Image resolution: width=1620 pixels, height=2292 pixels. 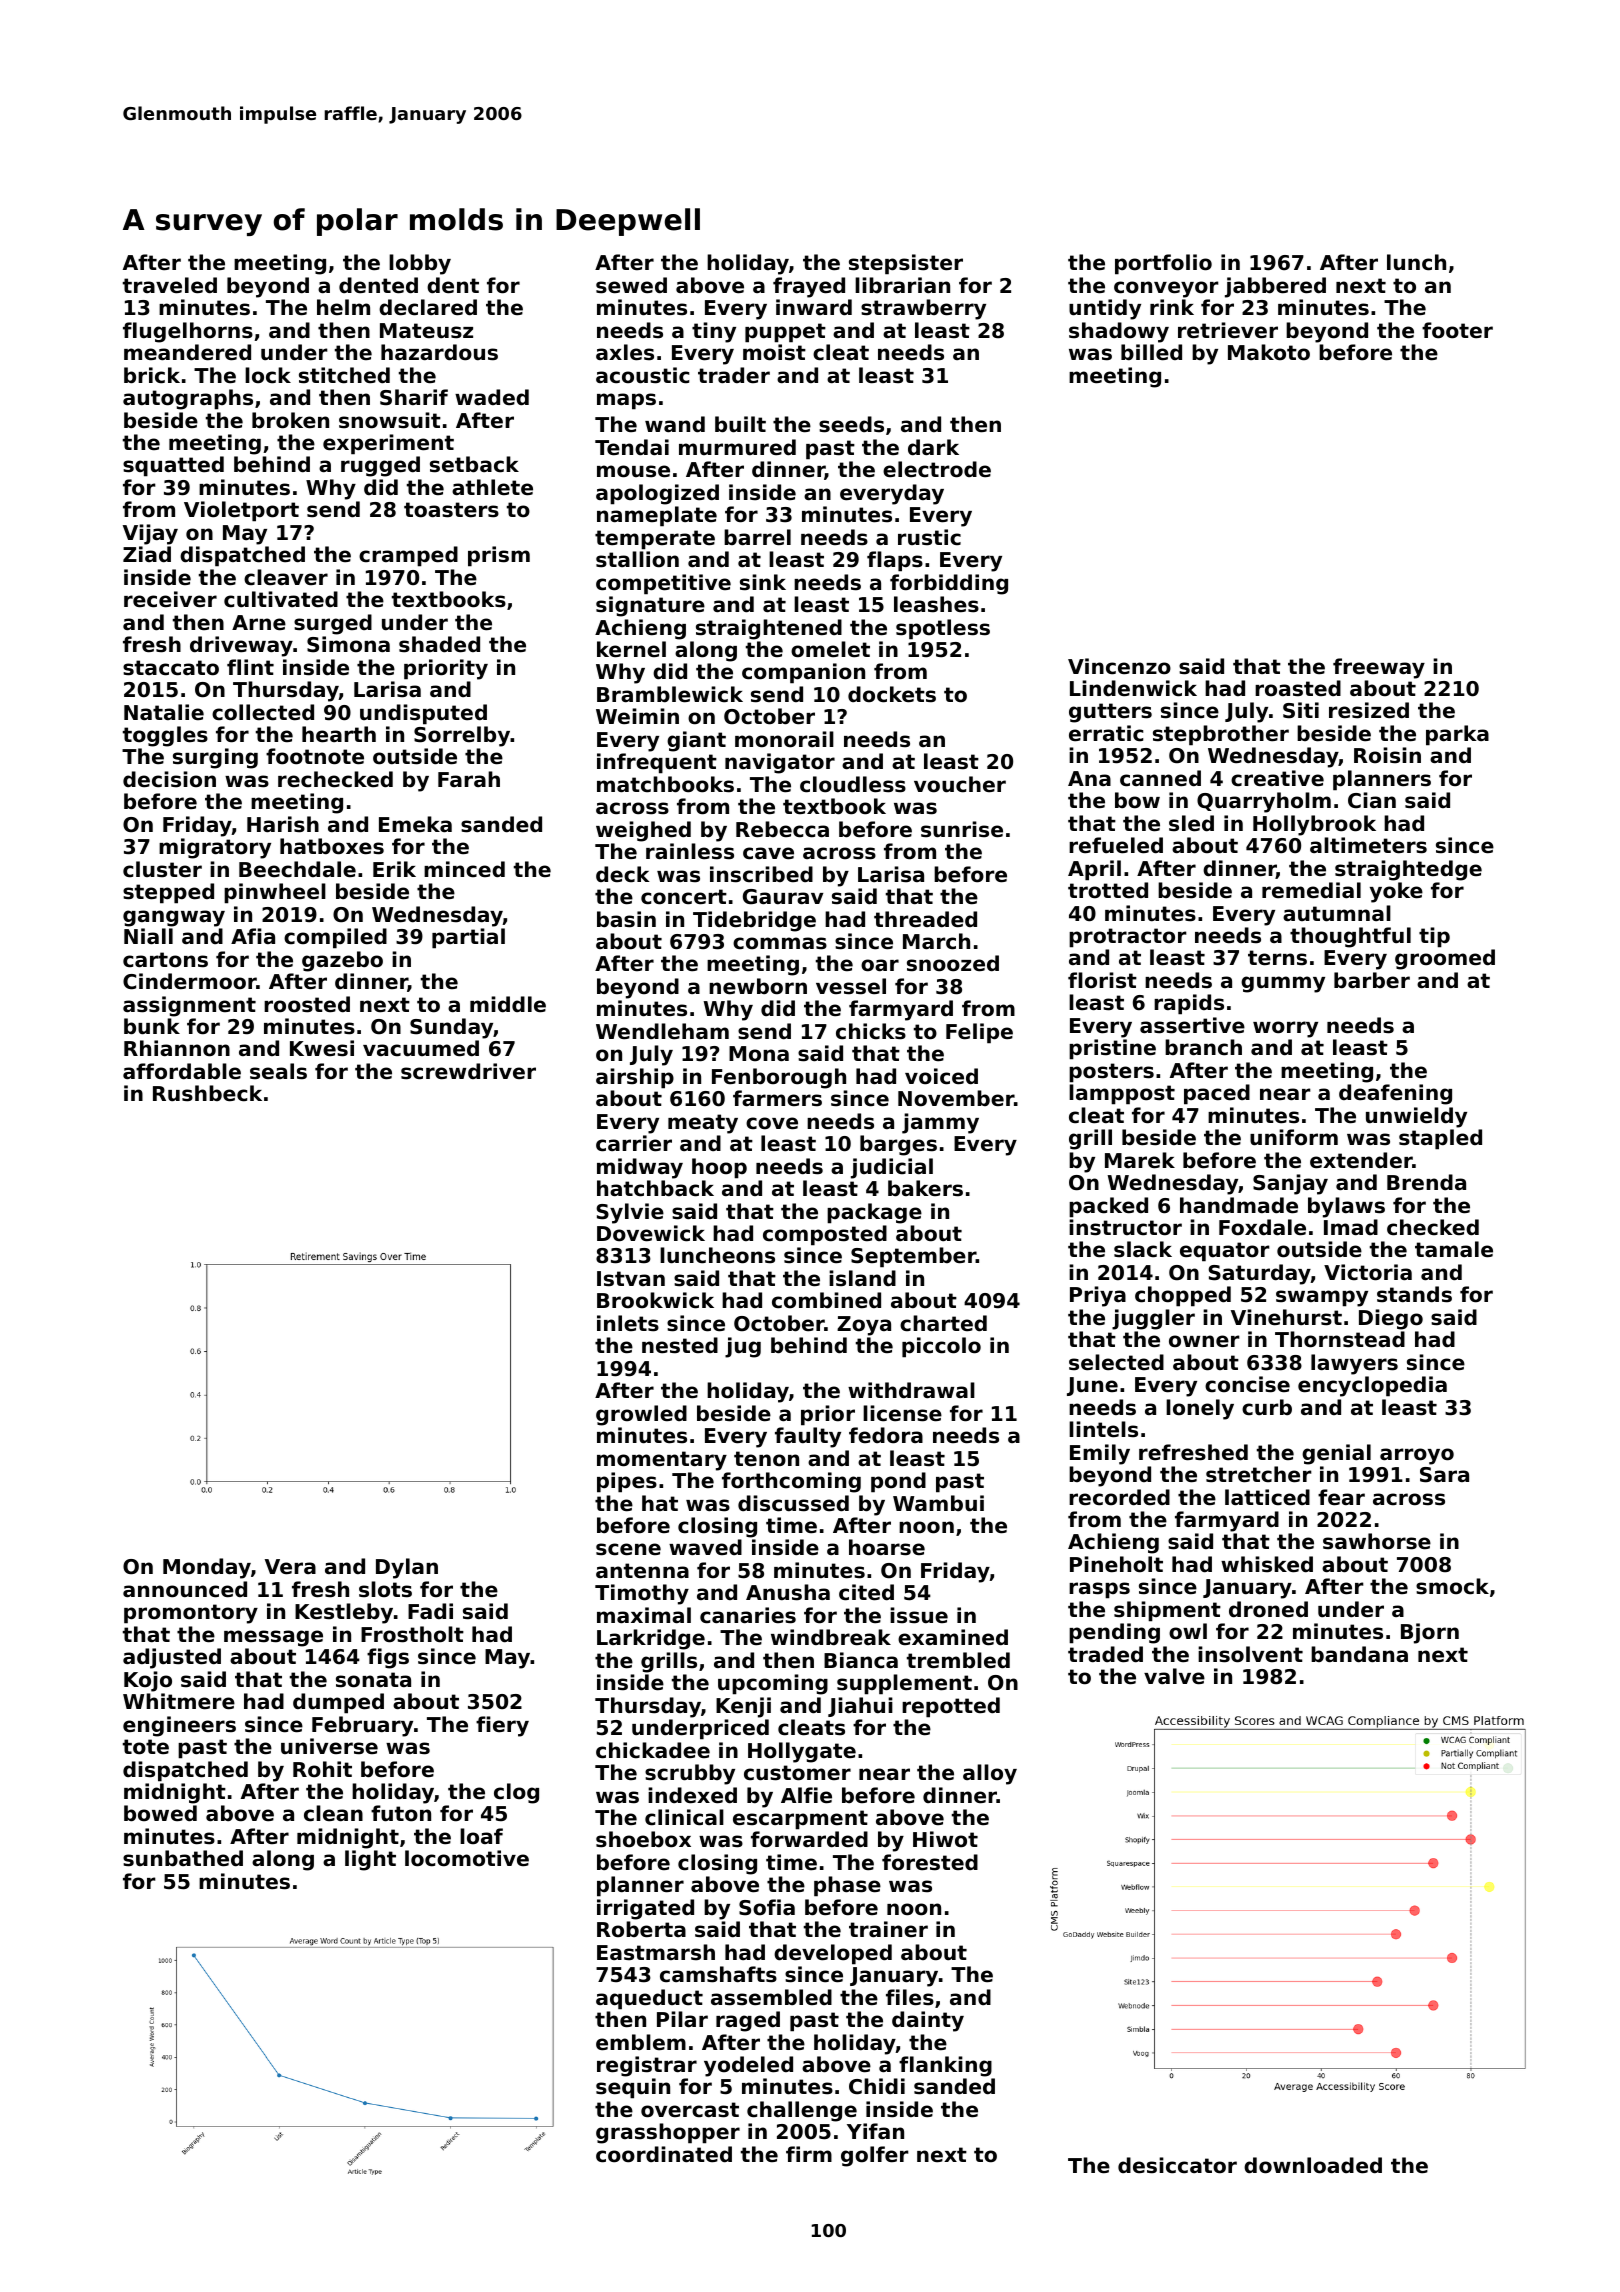 I want to click on camshafts, so click(x=718, y=1974).
